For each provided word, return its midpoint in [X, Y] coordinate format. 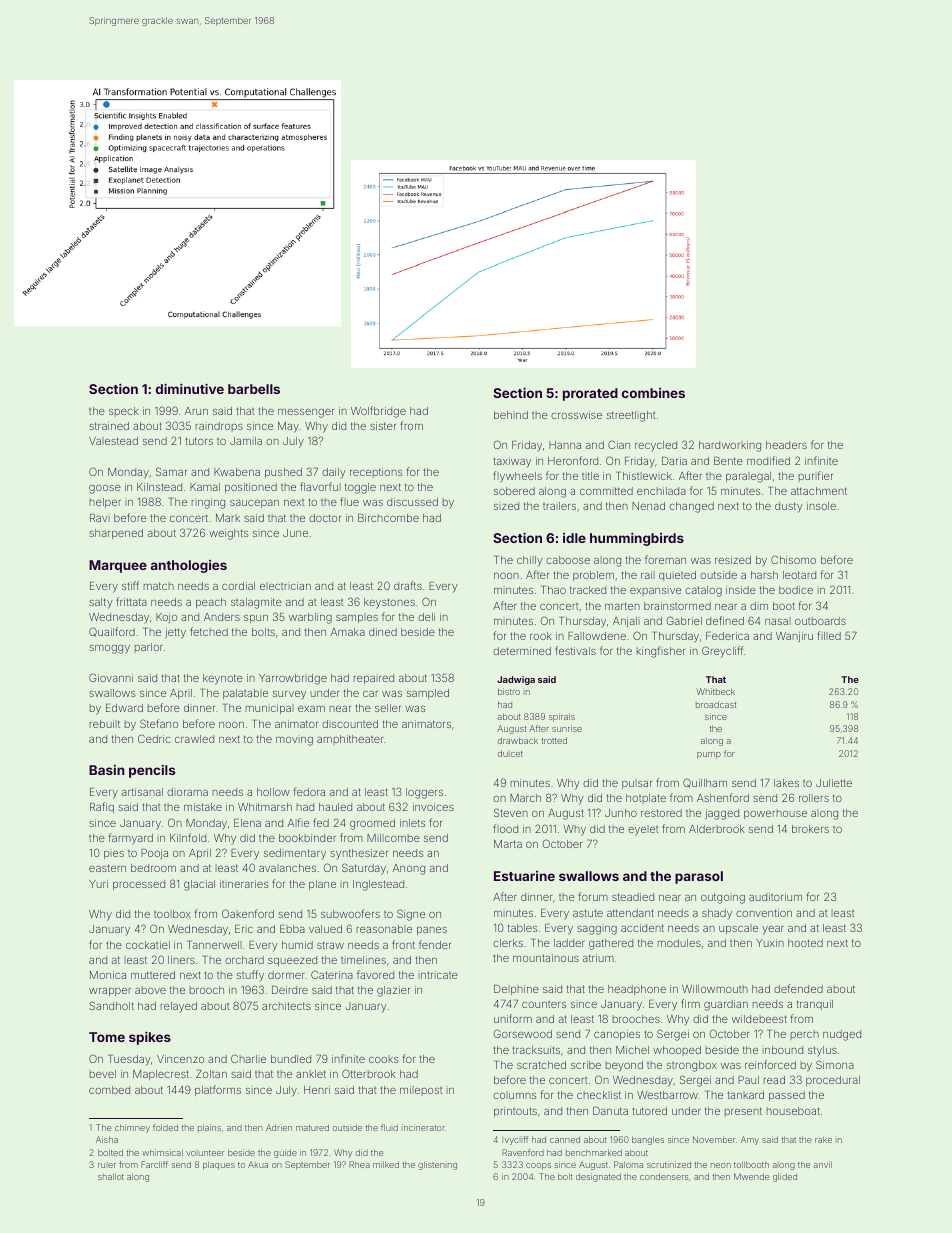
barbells [254, 389]
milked [386, 1164]
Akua [258, 1165]
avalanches [287, 868]
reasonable [384, 929]
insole [821, 506]
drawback [518, 740]
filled [829, 635]
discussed [412, 502]
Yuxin [770, 943]
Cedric [154, 738]
